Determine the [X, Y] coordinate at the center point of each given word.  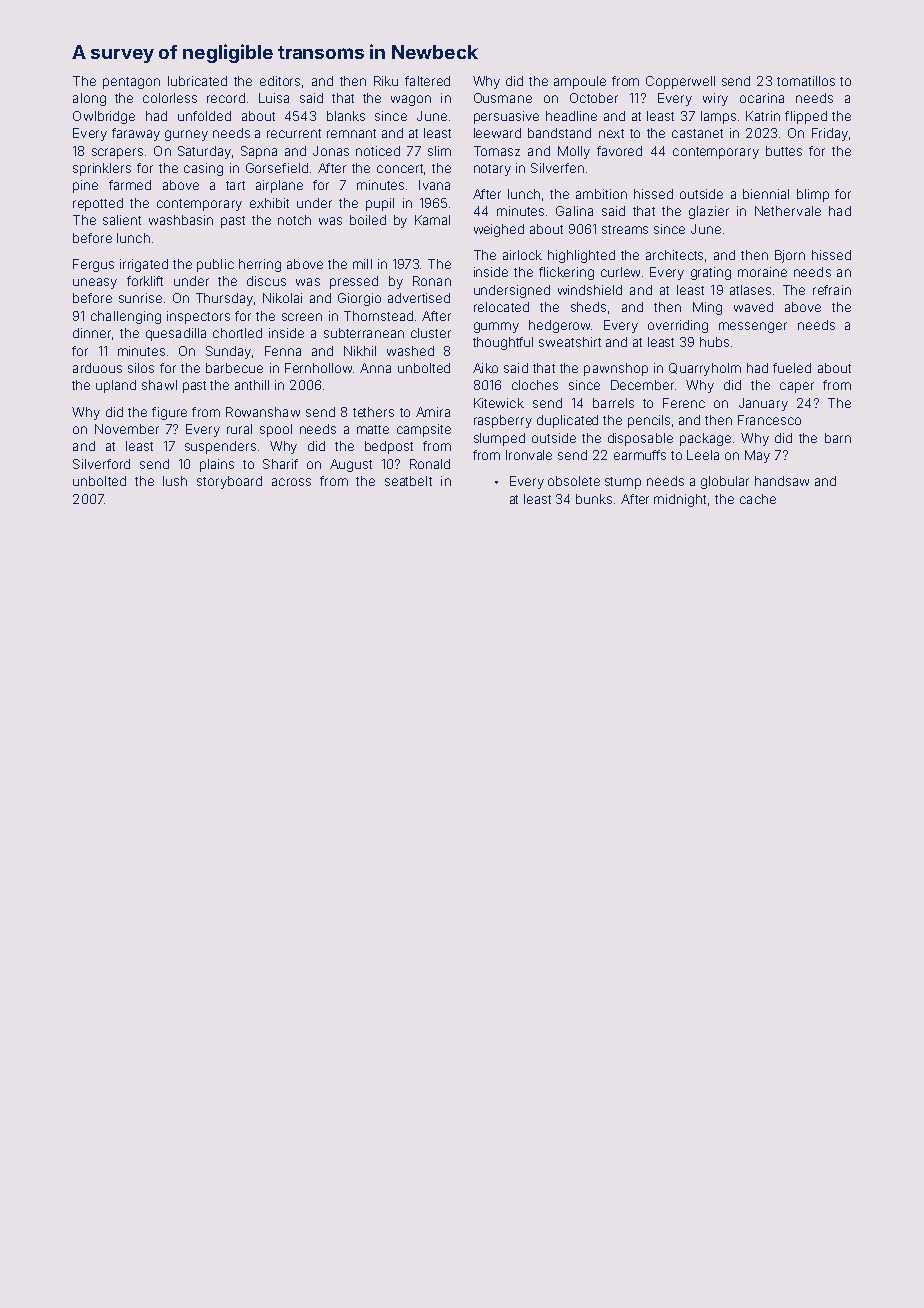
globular [725, 482]
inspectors [198, 317]
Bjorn [790, 256]
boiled [368, 220]
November [127, 429]
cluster [431, 333]
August [351, 465]
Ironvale [529, 455]
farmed [130, 185]
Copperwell [680, 82]
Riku [386, 81]
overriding [678, 326]
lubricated [197, 81]
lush [175, 481]
